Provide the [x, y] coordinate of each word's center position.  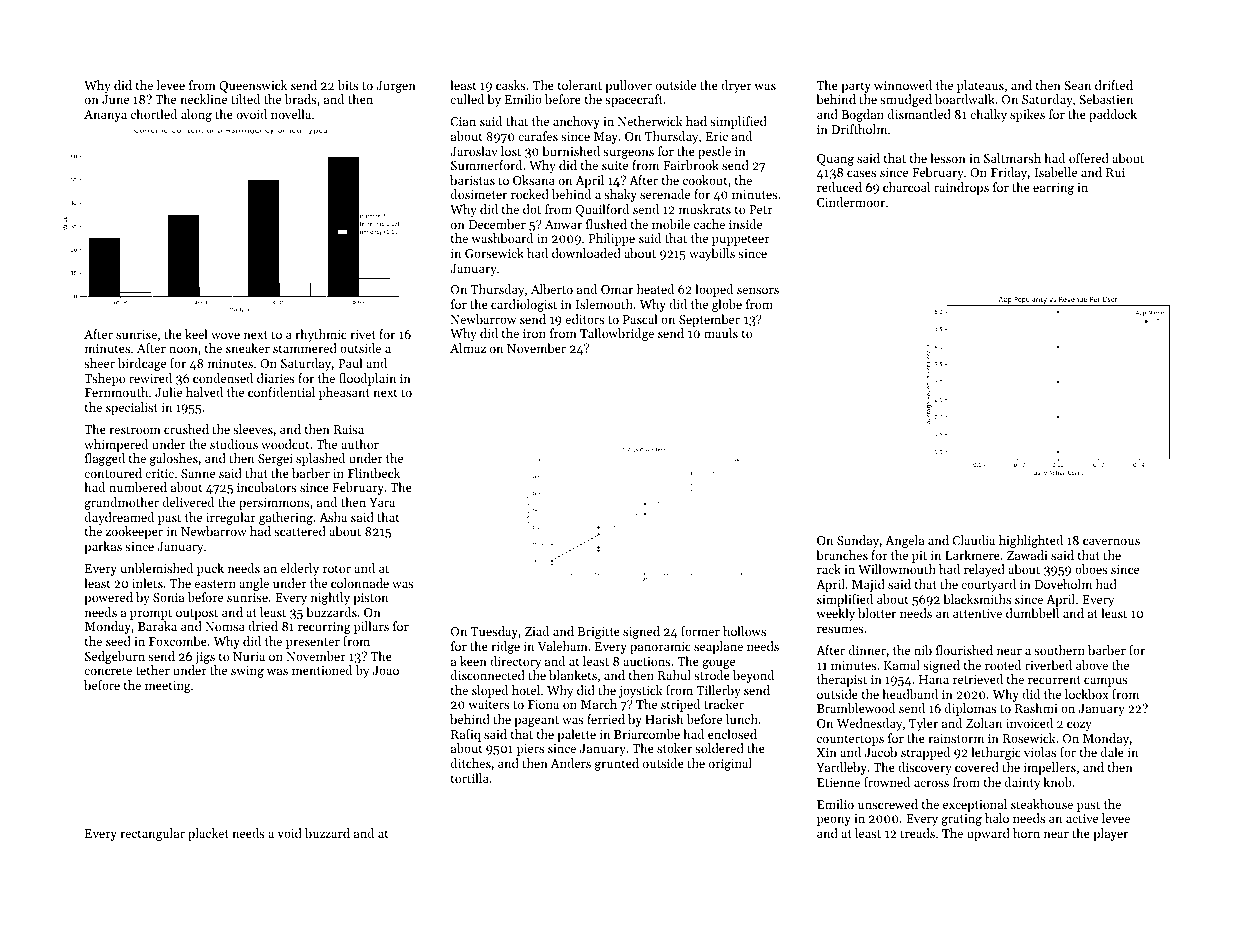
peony [834, 821]
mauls [721, 333]
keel [196, 334]
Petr [761, 209]
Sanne [198, 473]
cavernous [1111, 541]
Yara [382, 502]
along [196, 115]
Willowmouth [897, 569]
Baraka [157, 626]
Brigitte [599, 633]
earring [1053, 189]
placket [208, 834]
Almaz [468, 348]
